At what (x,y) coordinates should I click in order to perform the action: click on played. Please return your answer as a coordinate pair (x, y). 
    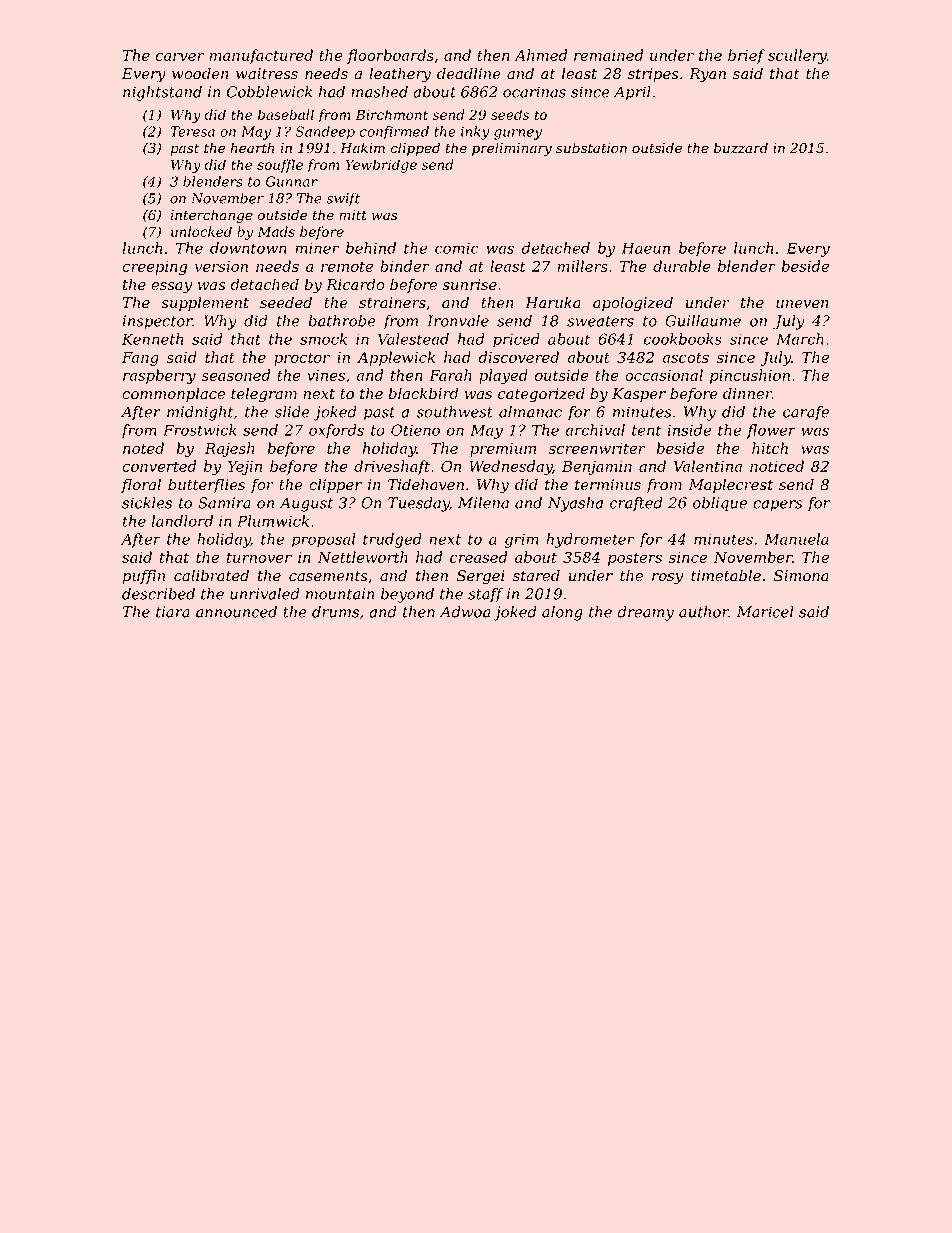
    Looking at the image, I should click on (503, 376).
